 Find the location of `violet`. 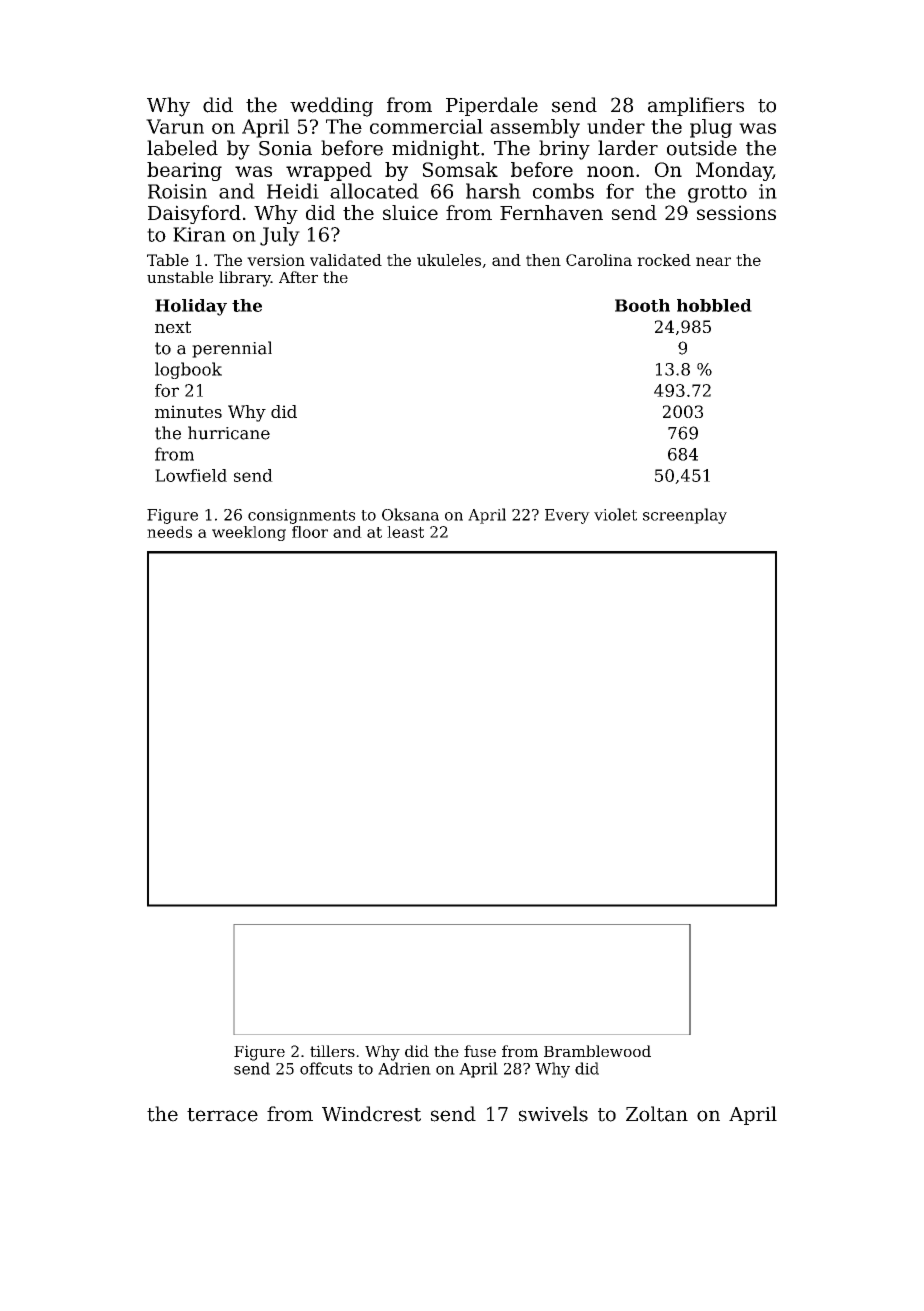

violet is located at coordinates (615, 514).
